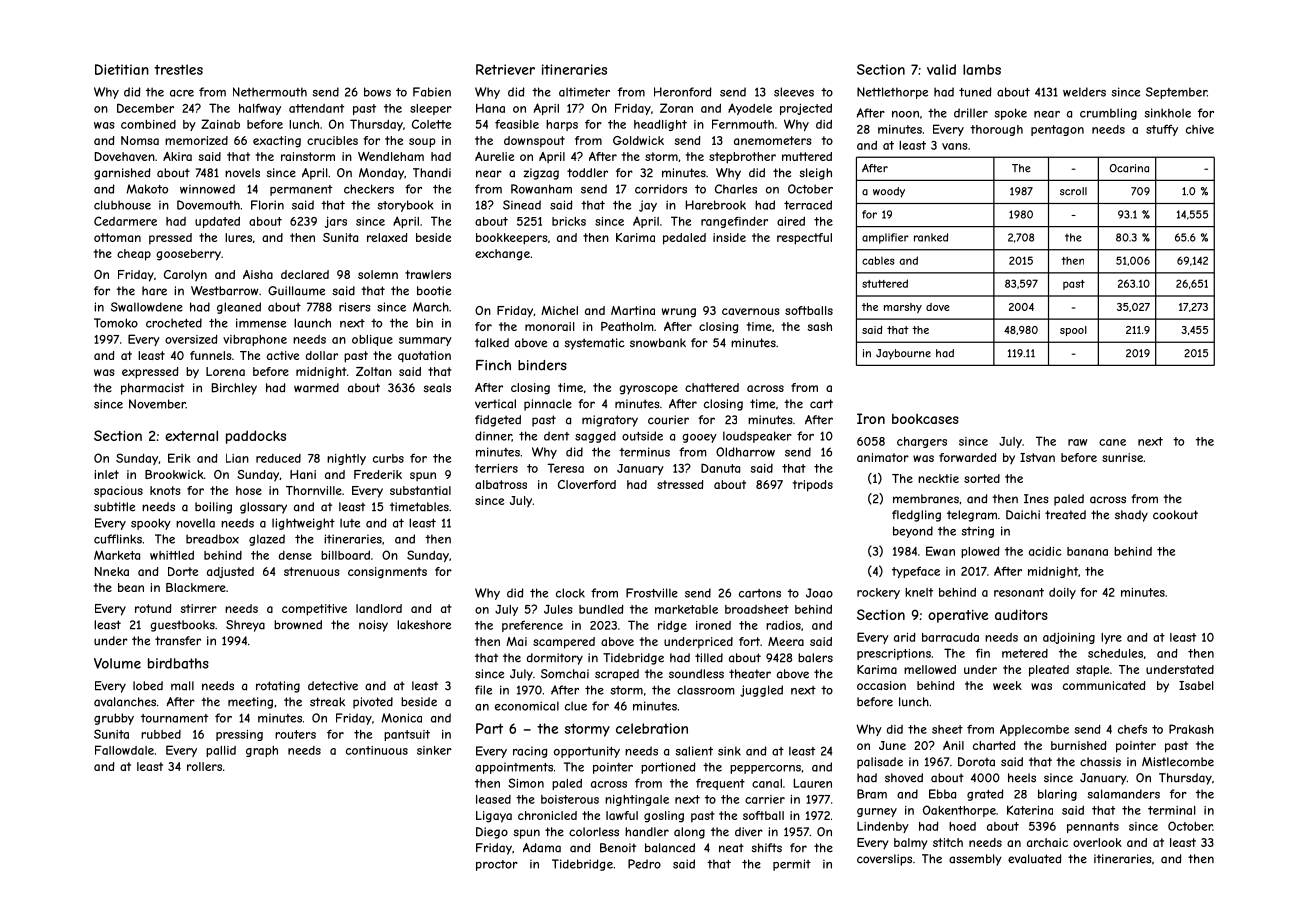  Describe the element at coordinates (1062, 593) in the document. I see `doily` at that location.
